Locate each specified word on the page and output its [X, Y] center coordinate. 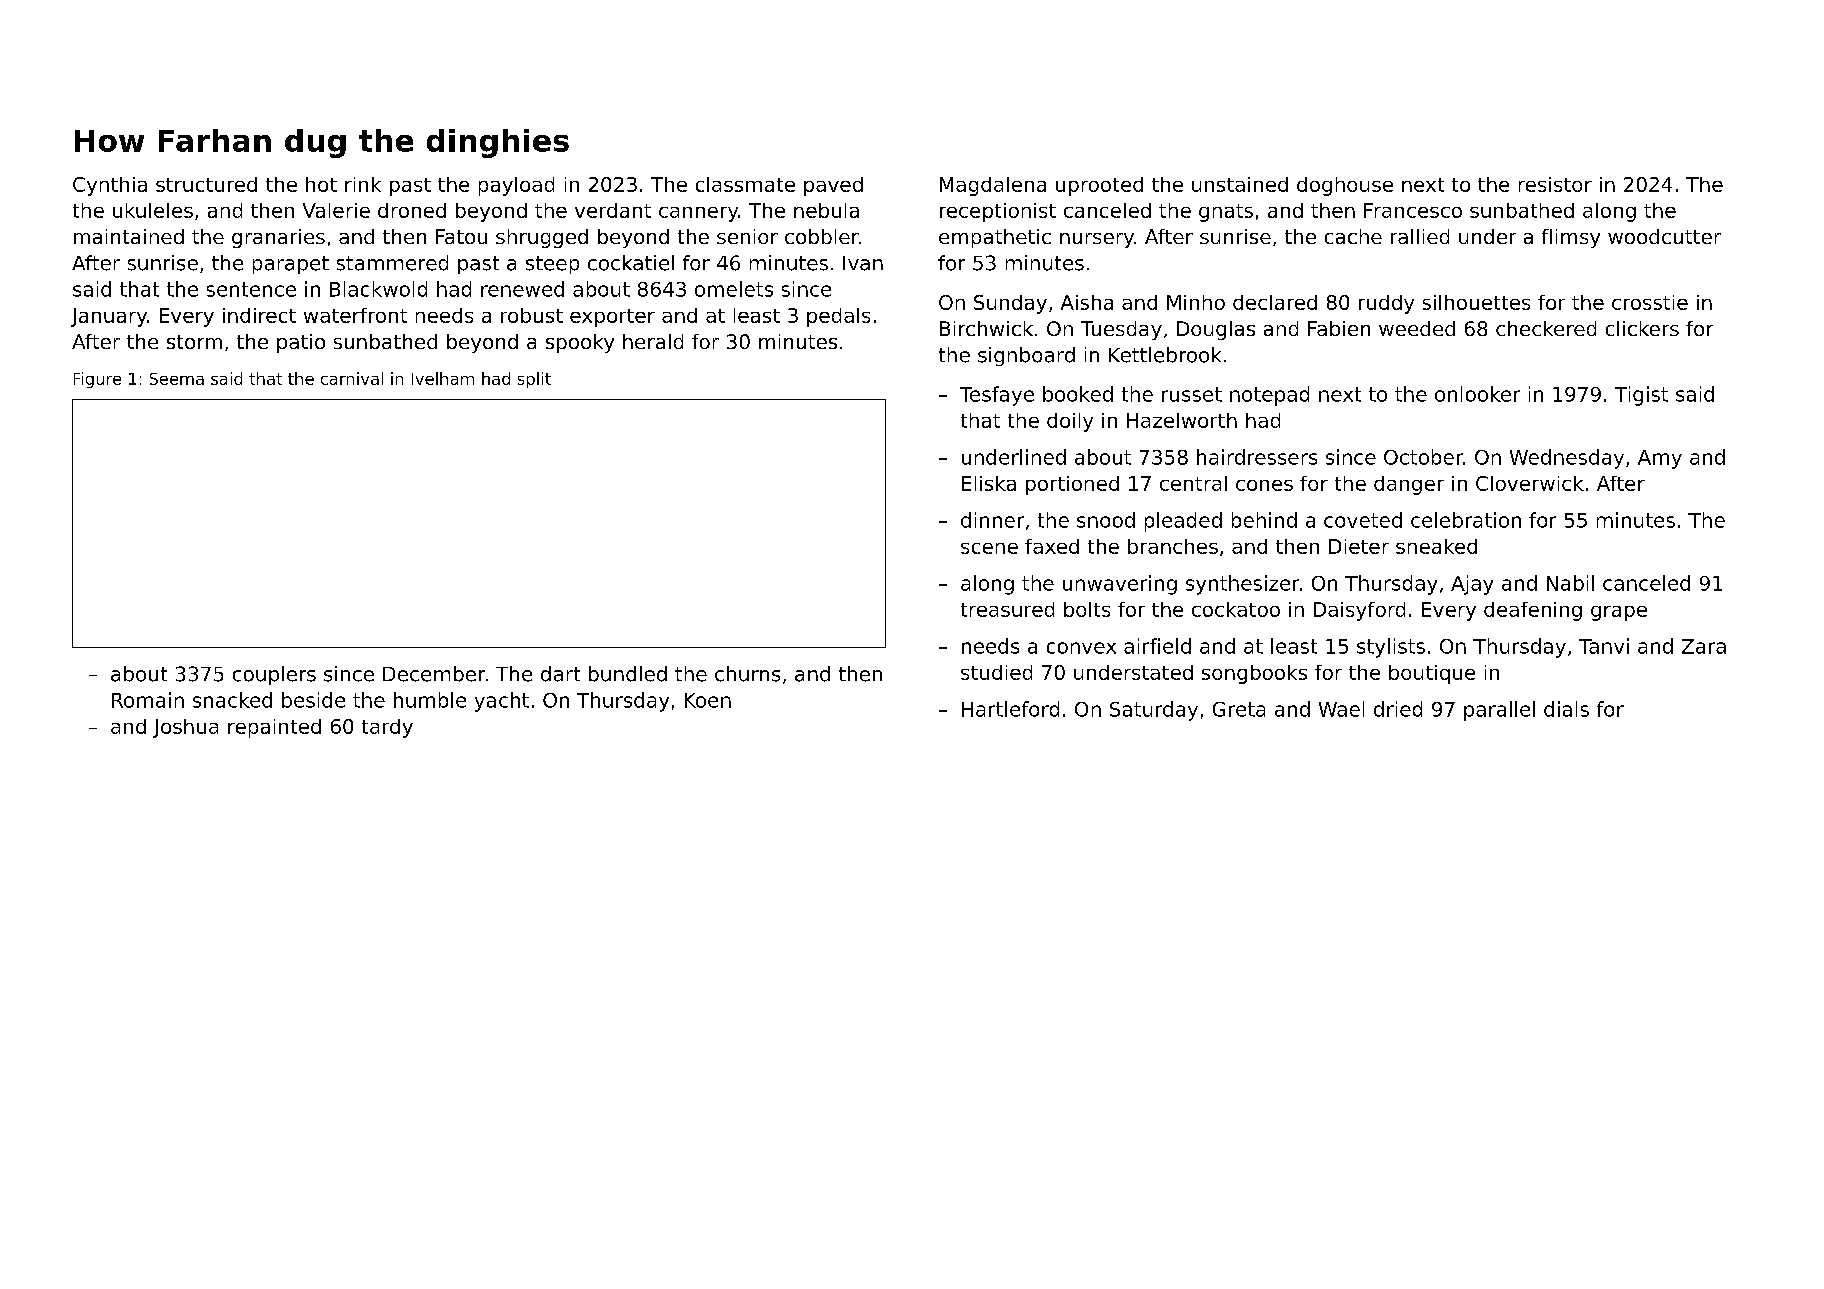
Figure [97, 380]
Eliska [989, 483]
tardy [387, 728]
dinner [992, 520]
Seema [177, 379]
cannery [698, 214]
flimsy [1571, 238]
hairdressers [1257, 457]
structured [206, 184]
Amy [1660, 459]
